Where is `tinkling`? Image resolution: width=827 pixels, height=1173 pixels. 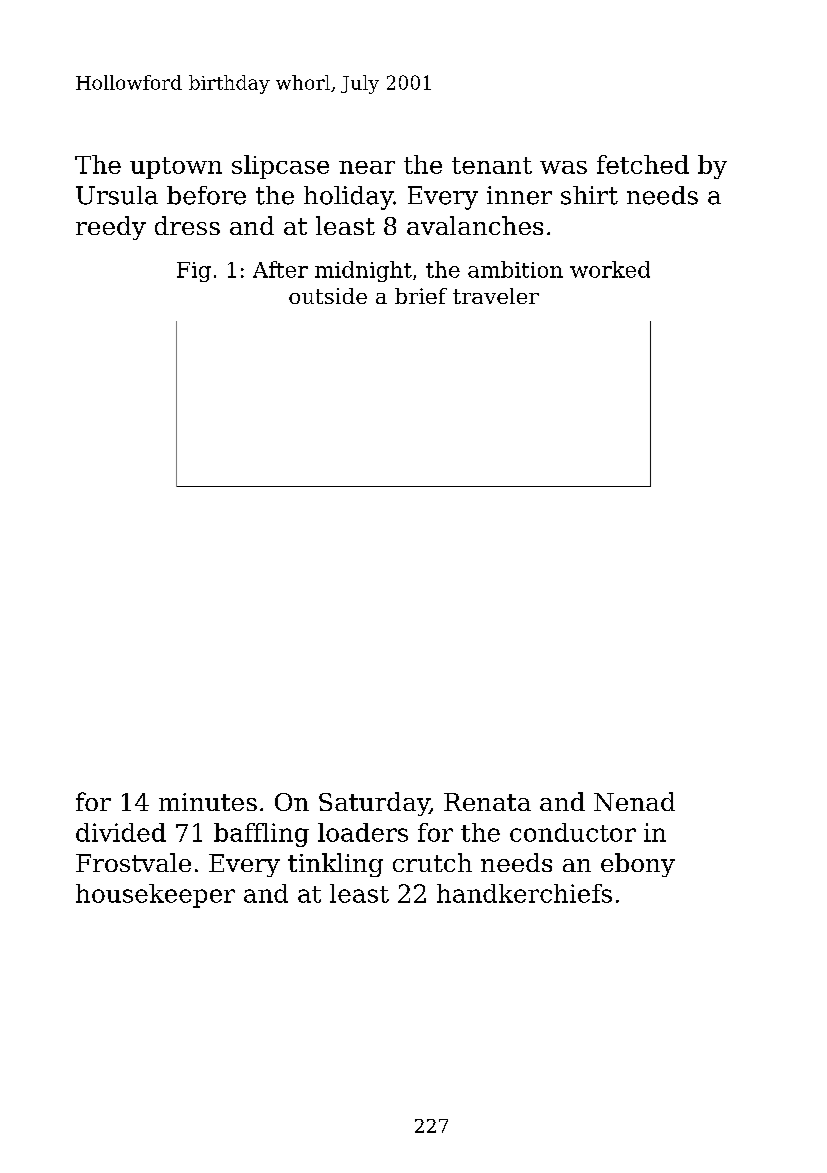 tinkling is located at coordinates (335, 865).
